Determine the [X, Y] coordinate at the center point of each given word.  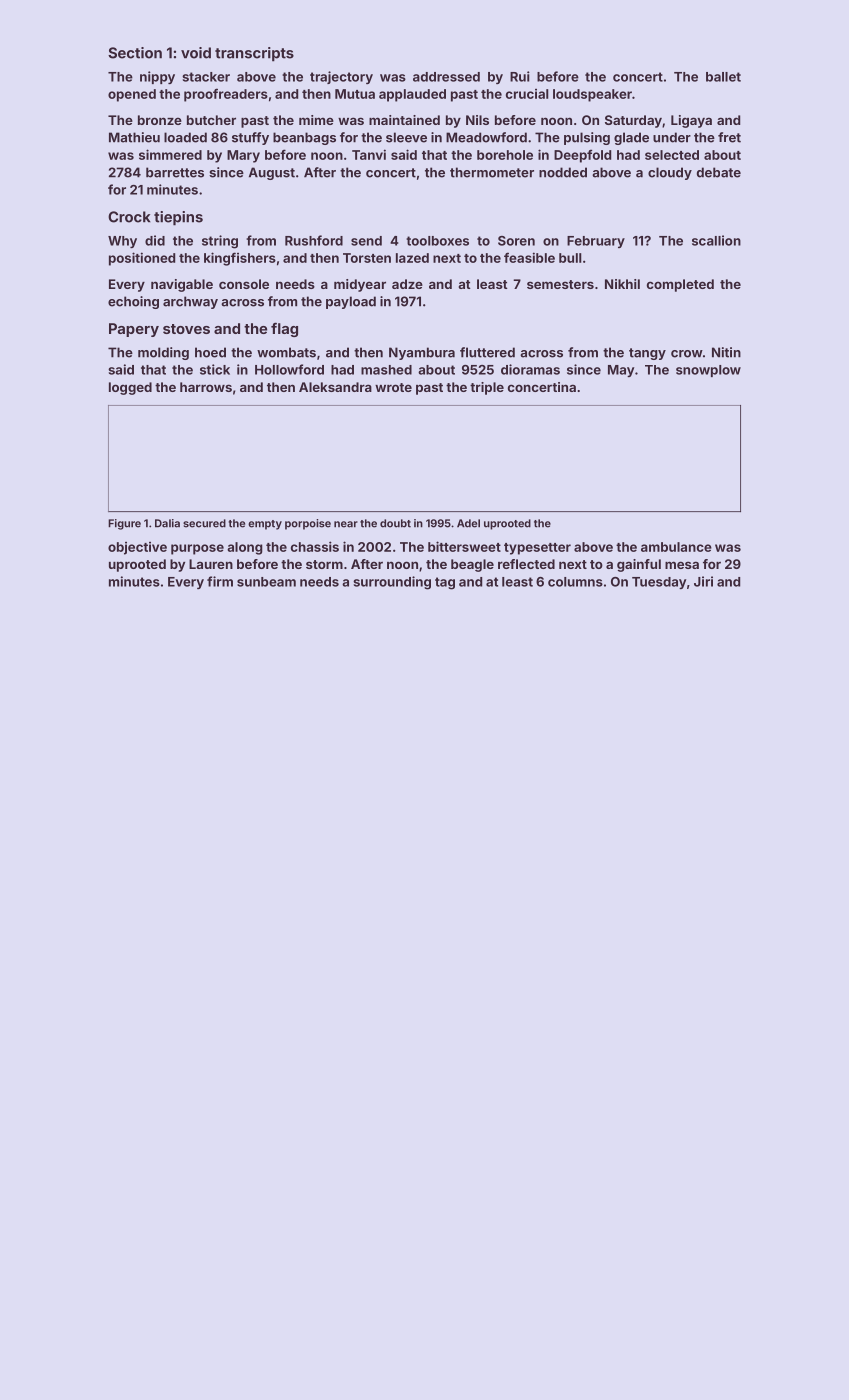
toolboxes [437, 241]
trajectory [341, 77]
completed [680, 285]
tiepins [178, 218]
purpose [197, 549]
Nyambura [422, 353]
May [621, 371]
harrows [206, 387]
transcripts [254, 54]
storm [324, 564]
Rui [520, 76]
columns [575, 582]
